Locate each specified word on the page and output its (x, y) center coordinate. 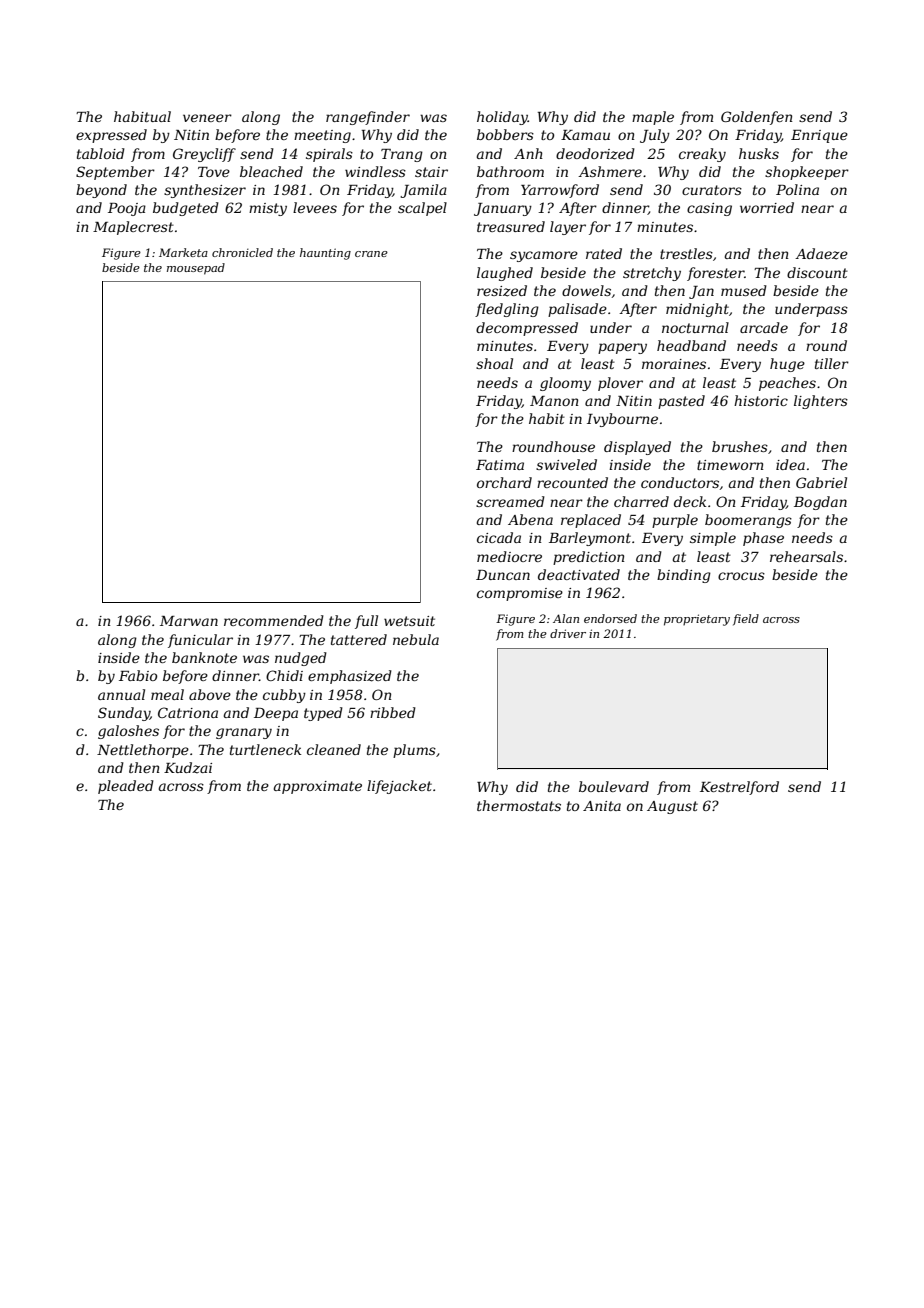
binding (684, 576)
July (655, 136)
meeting (322, 136)
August (672, 807)
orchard (504, 482)
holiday (502, 118)
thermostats (519, 805)
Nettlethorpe (143, 751)
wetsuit (409, 621)
